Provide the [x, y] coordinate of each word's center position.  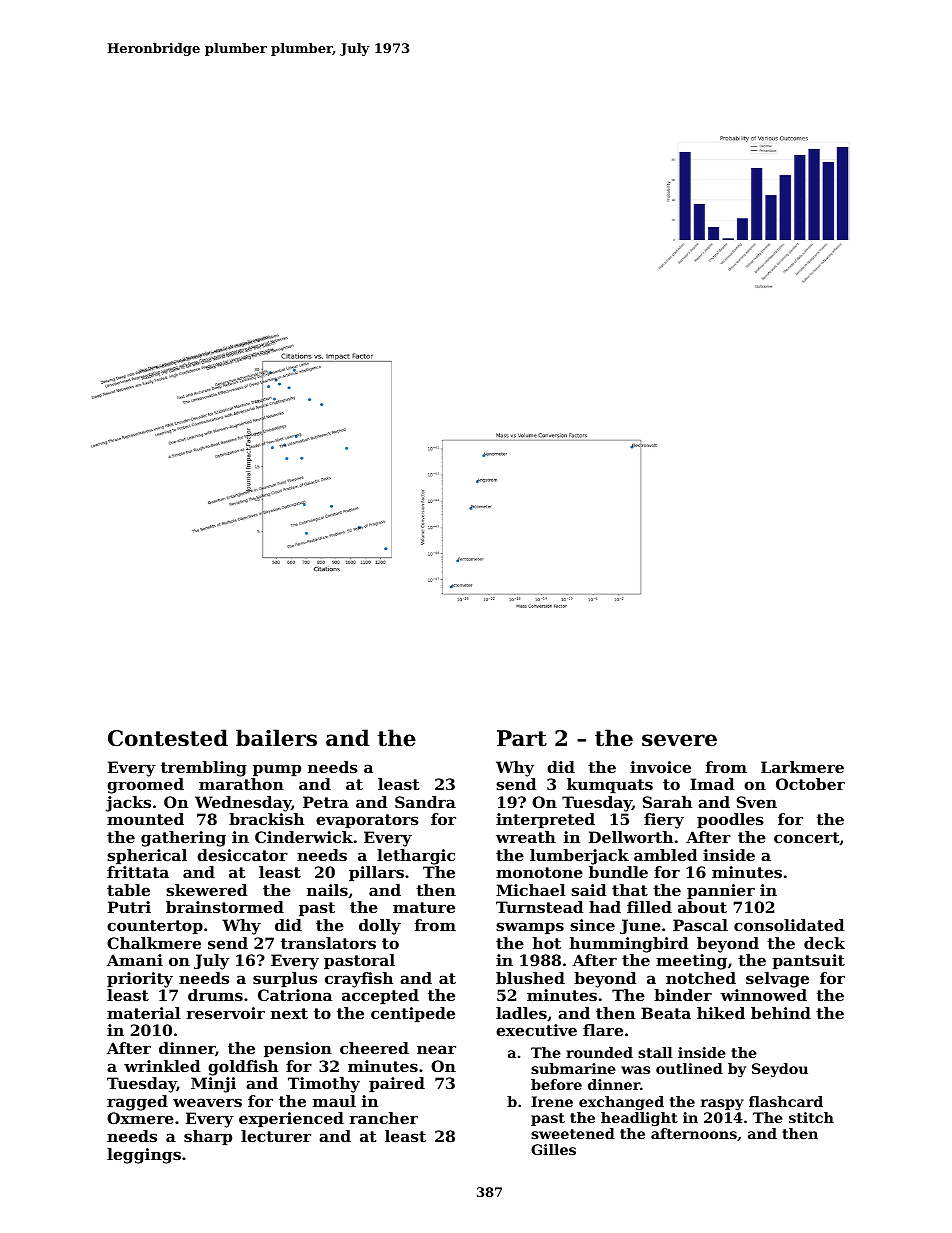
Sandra [425, 802]
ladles [521, 1013]
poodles [730, 820]
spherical [147, 856]
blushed [530, 978]
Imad [712, 784]
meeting [691, 962]
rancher [383, 1118]
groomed [145, 786]
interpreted [545, 820]
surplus [285, 979]
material [144, 1013]
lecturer [276, 1136]
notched [701, 978]
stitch [811, 1117]
